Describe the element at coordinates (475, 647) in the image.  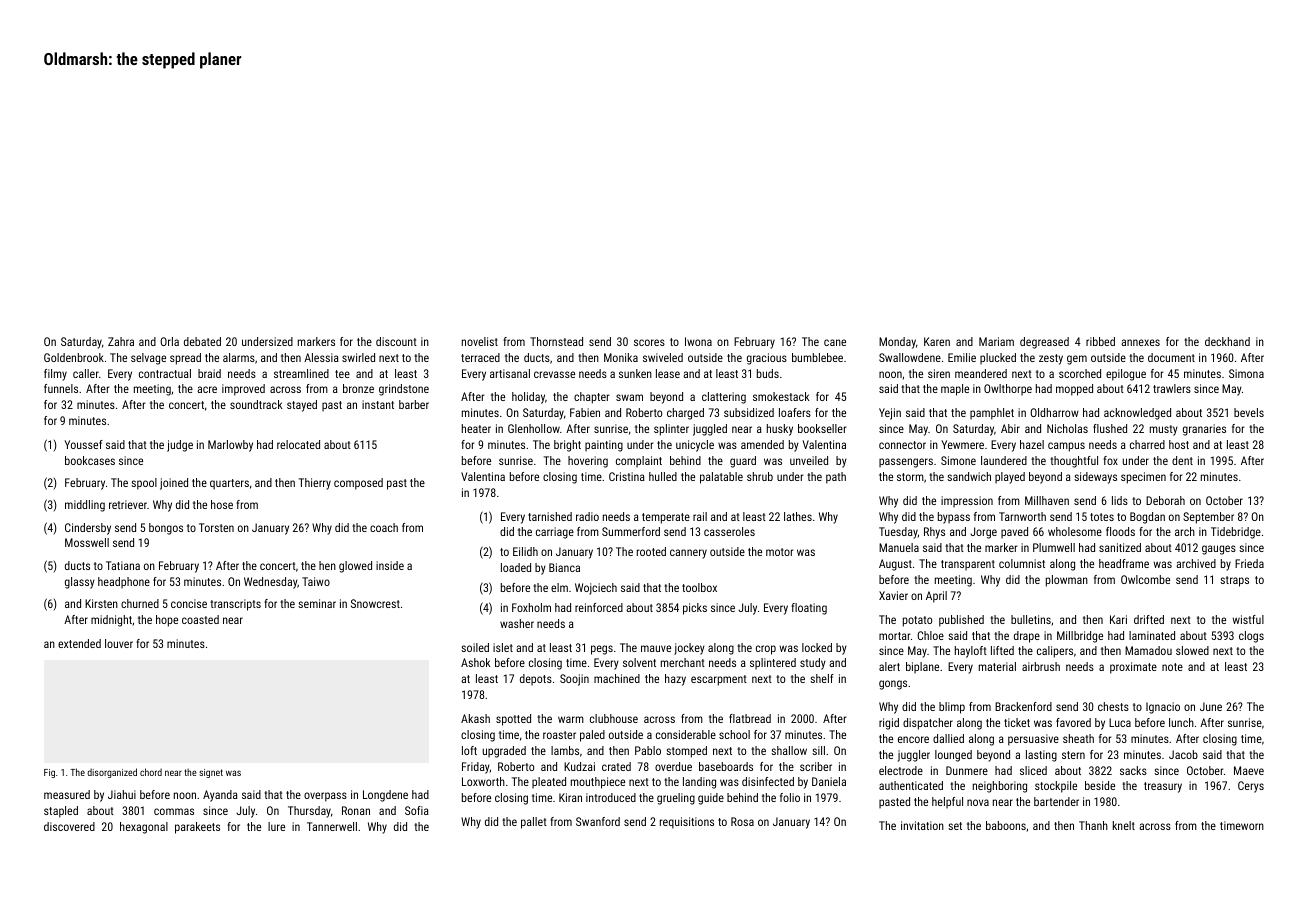
I see `soiled` at that location.
